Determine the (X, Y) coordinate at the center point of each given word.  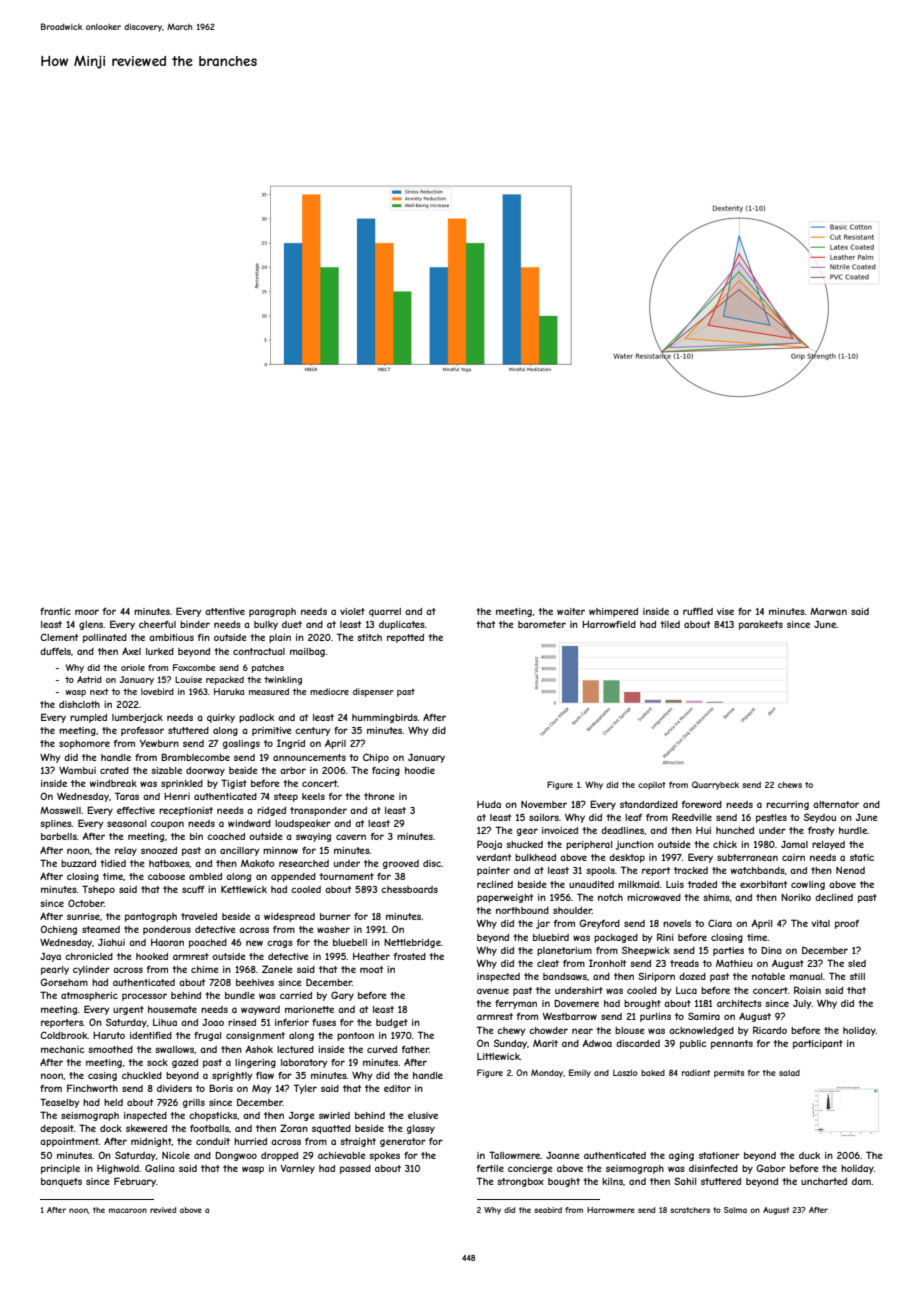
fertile (490, 1168)
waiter (571, 611)
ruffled (698, 611)
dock (111, 1128)
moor (87, 612)
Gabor (771, 1168)
